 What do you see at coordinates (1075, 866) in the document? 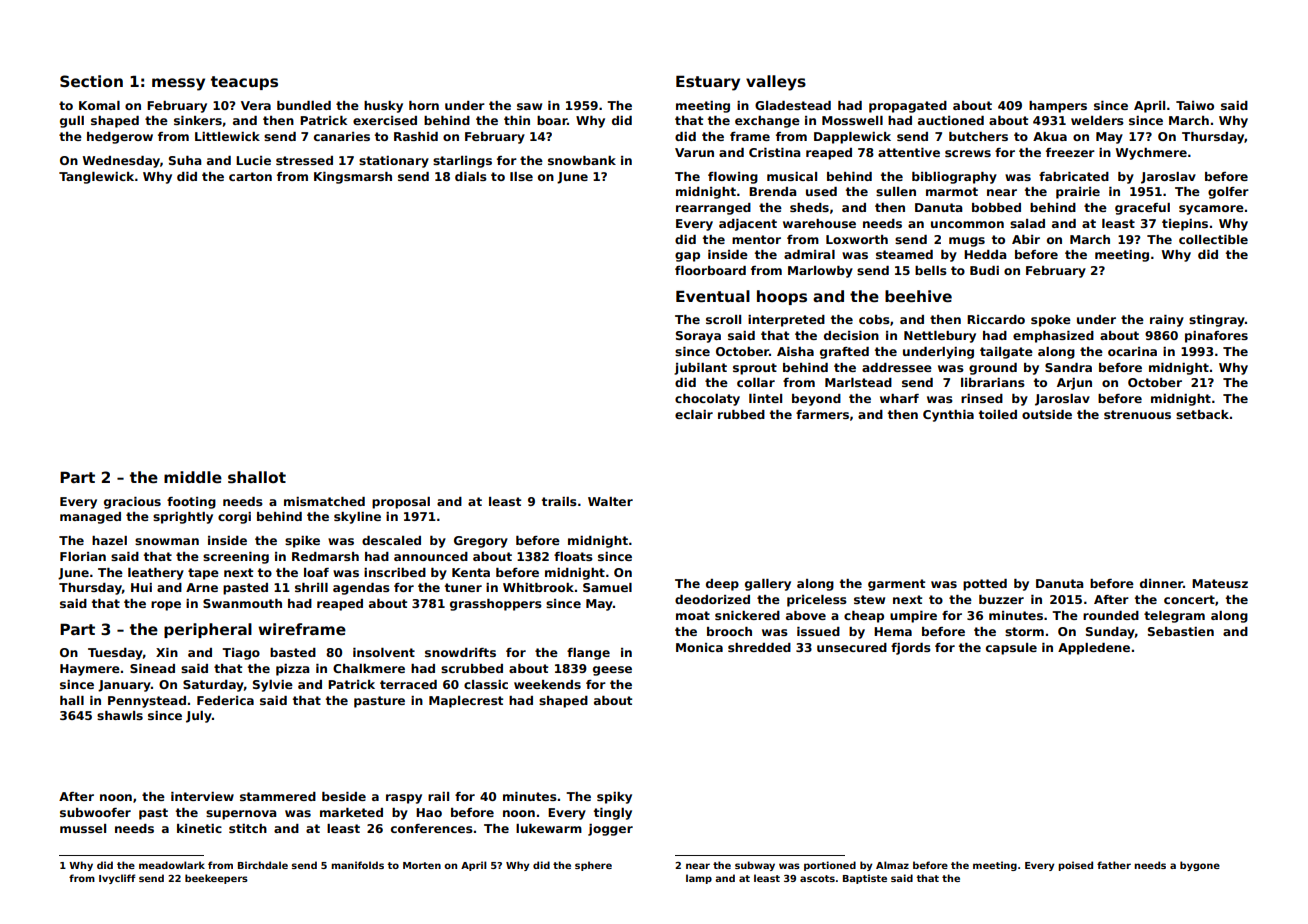
I see `poised` at bounding box center [1075, 866].
